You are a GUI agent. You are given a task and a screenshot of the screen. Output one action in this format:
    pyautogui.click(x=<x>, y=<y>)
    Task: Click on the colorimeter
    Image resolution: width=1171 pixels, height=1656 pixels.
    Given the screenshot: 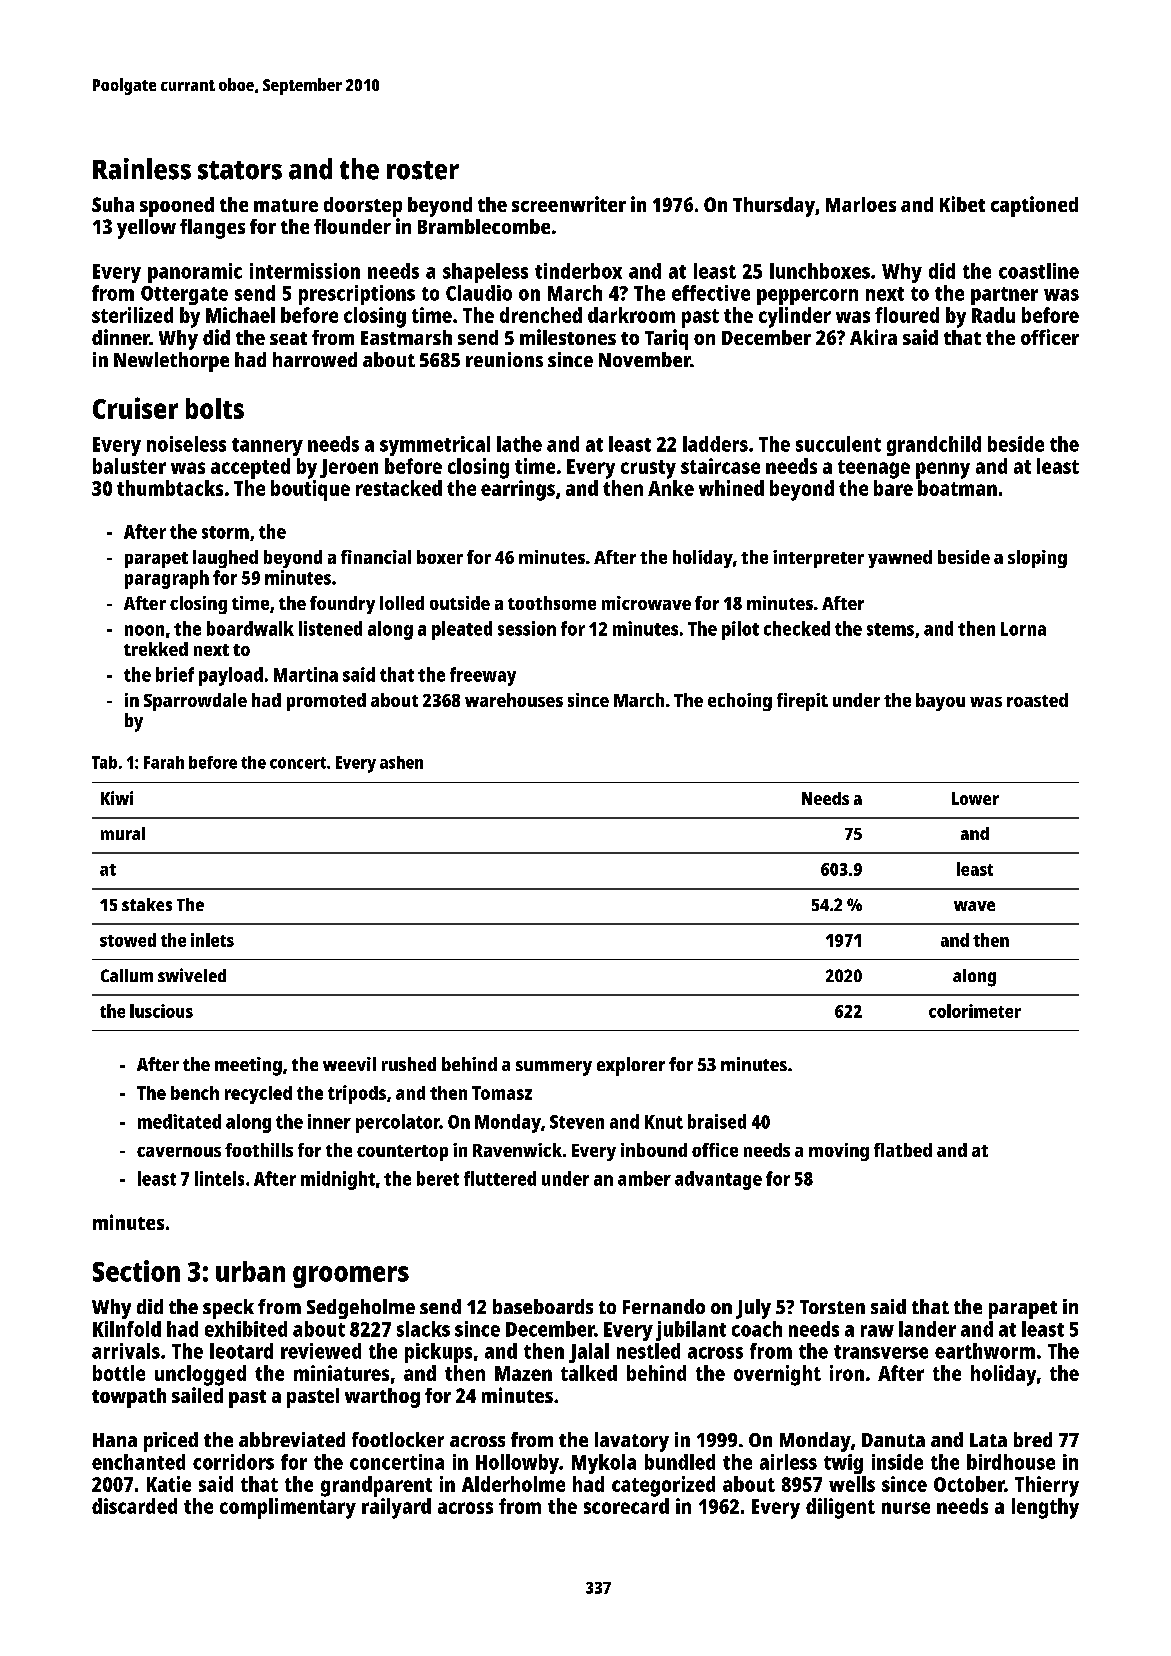 What is the action you would take?
    pyautogui.click(x=975, y=1011)
